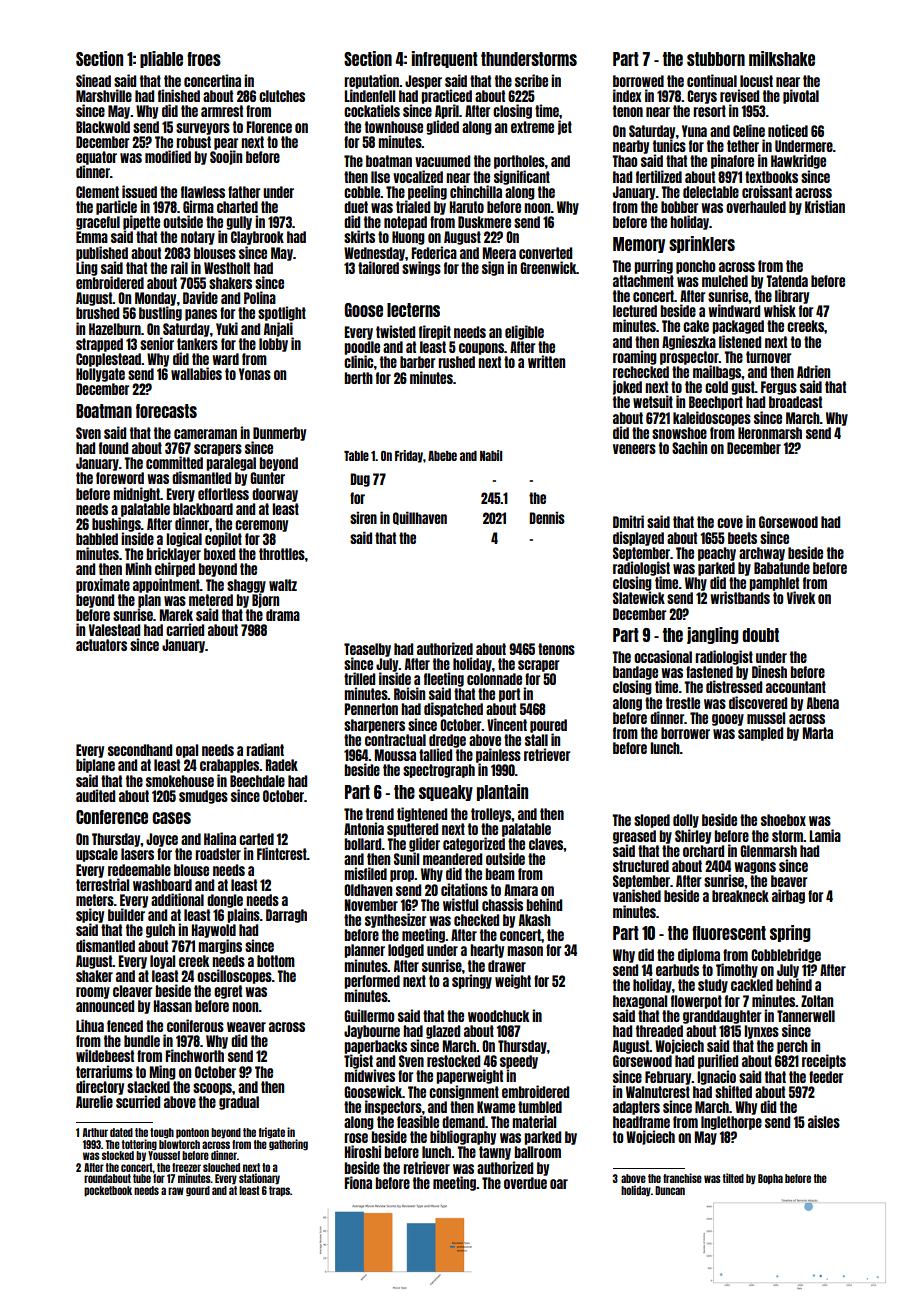 The image size is (924, 1308). Describe the element at coordinates (356, 207) in the image. I see `duet` at that location.
